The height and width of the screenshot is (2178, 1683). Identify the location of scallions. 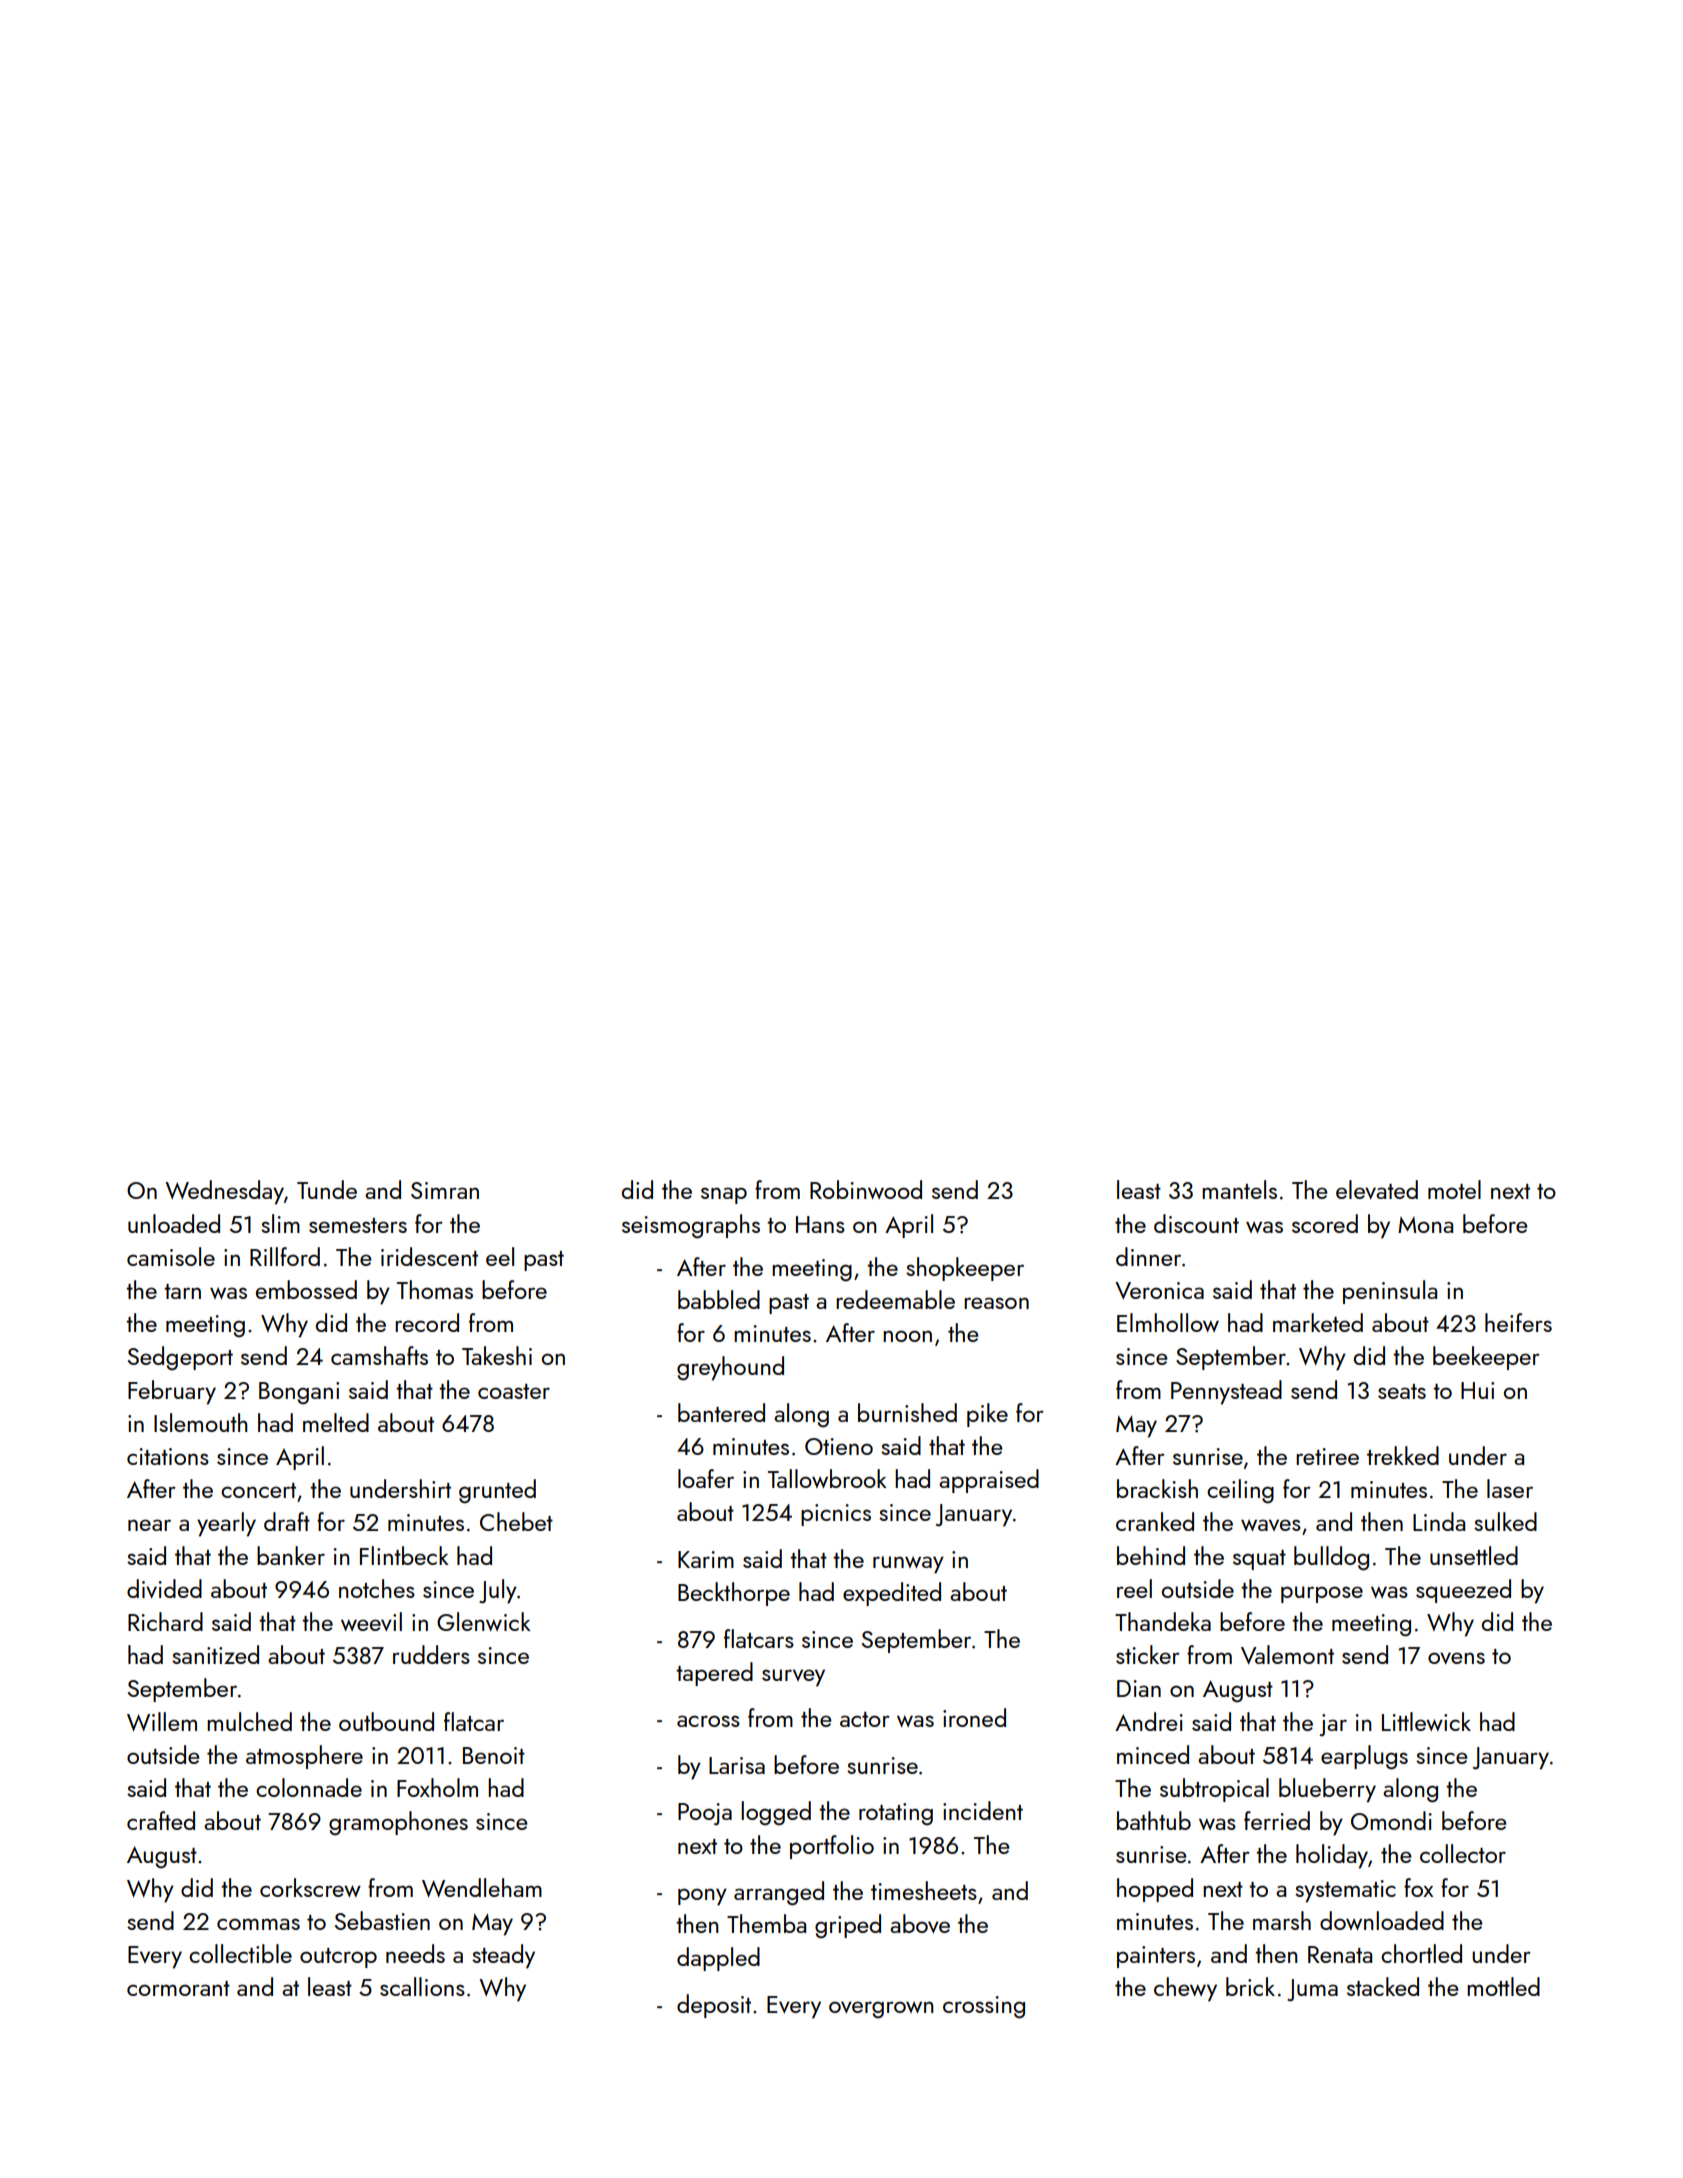
(422, 1986).
